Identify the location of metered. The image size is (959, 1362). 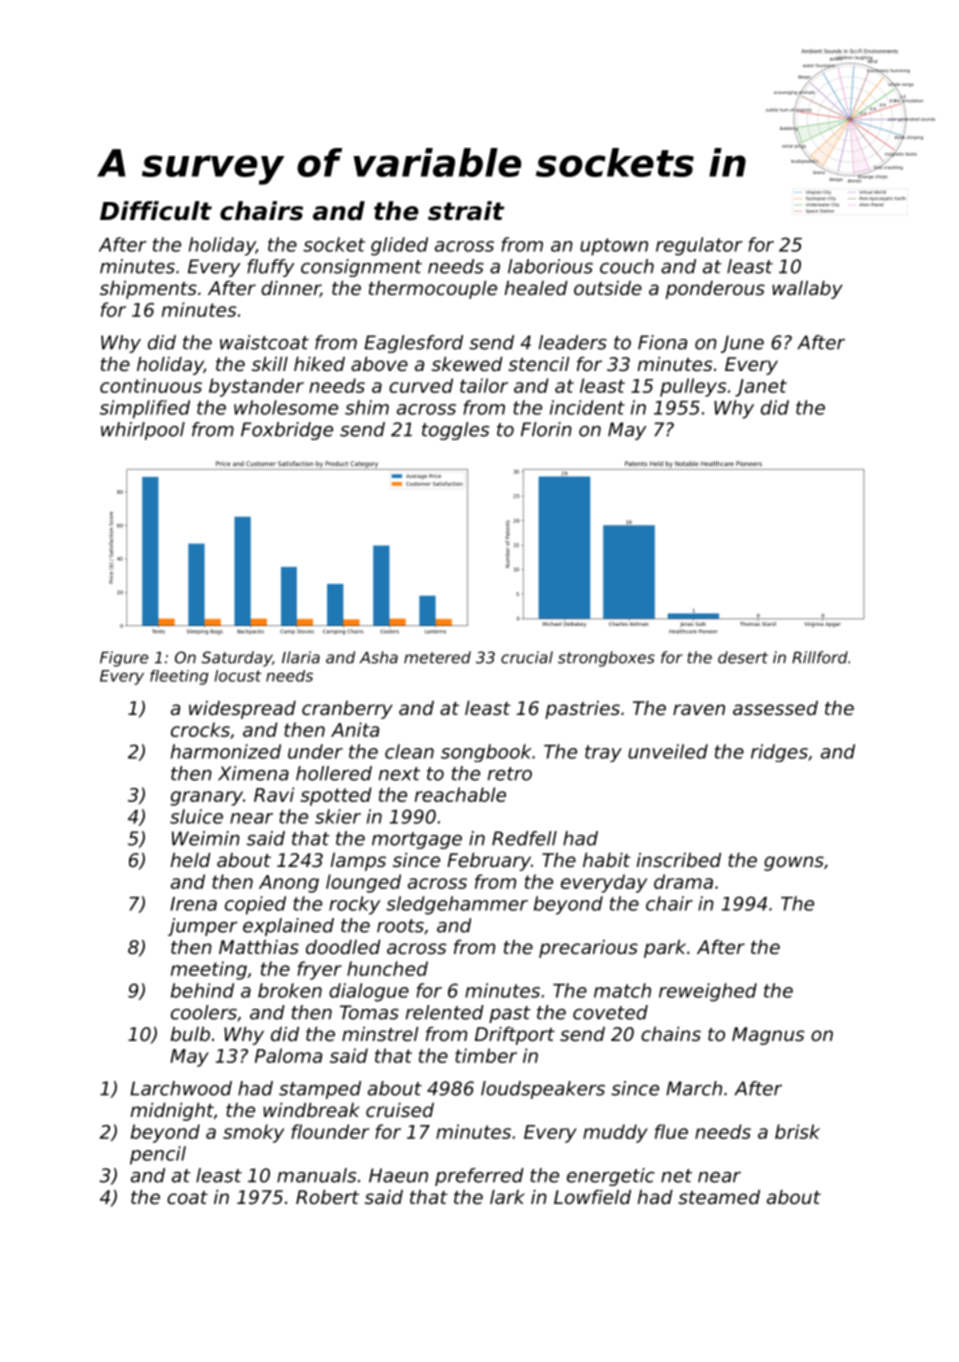
(437, 657).
